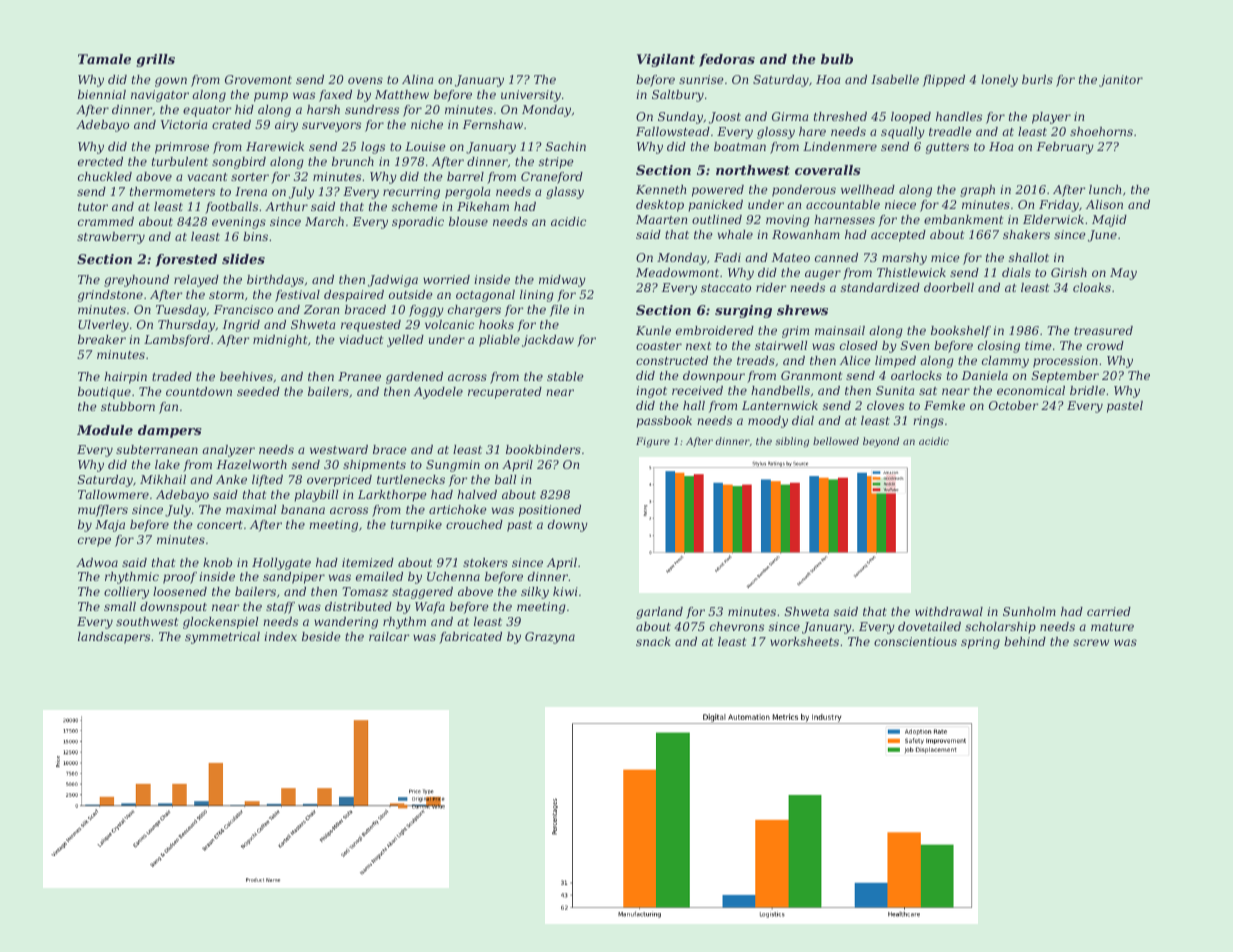 The height and width of the screenshot is (952, 1233). What do you see at coordinates (837, 59) in the screenshot?
I see `bulb` at bounding box center [837, 59].
